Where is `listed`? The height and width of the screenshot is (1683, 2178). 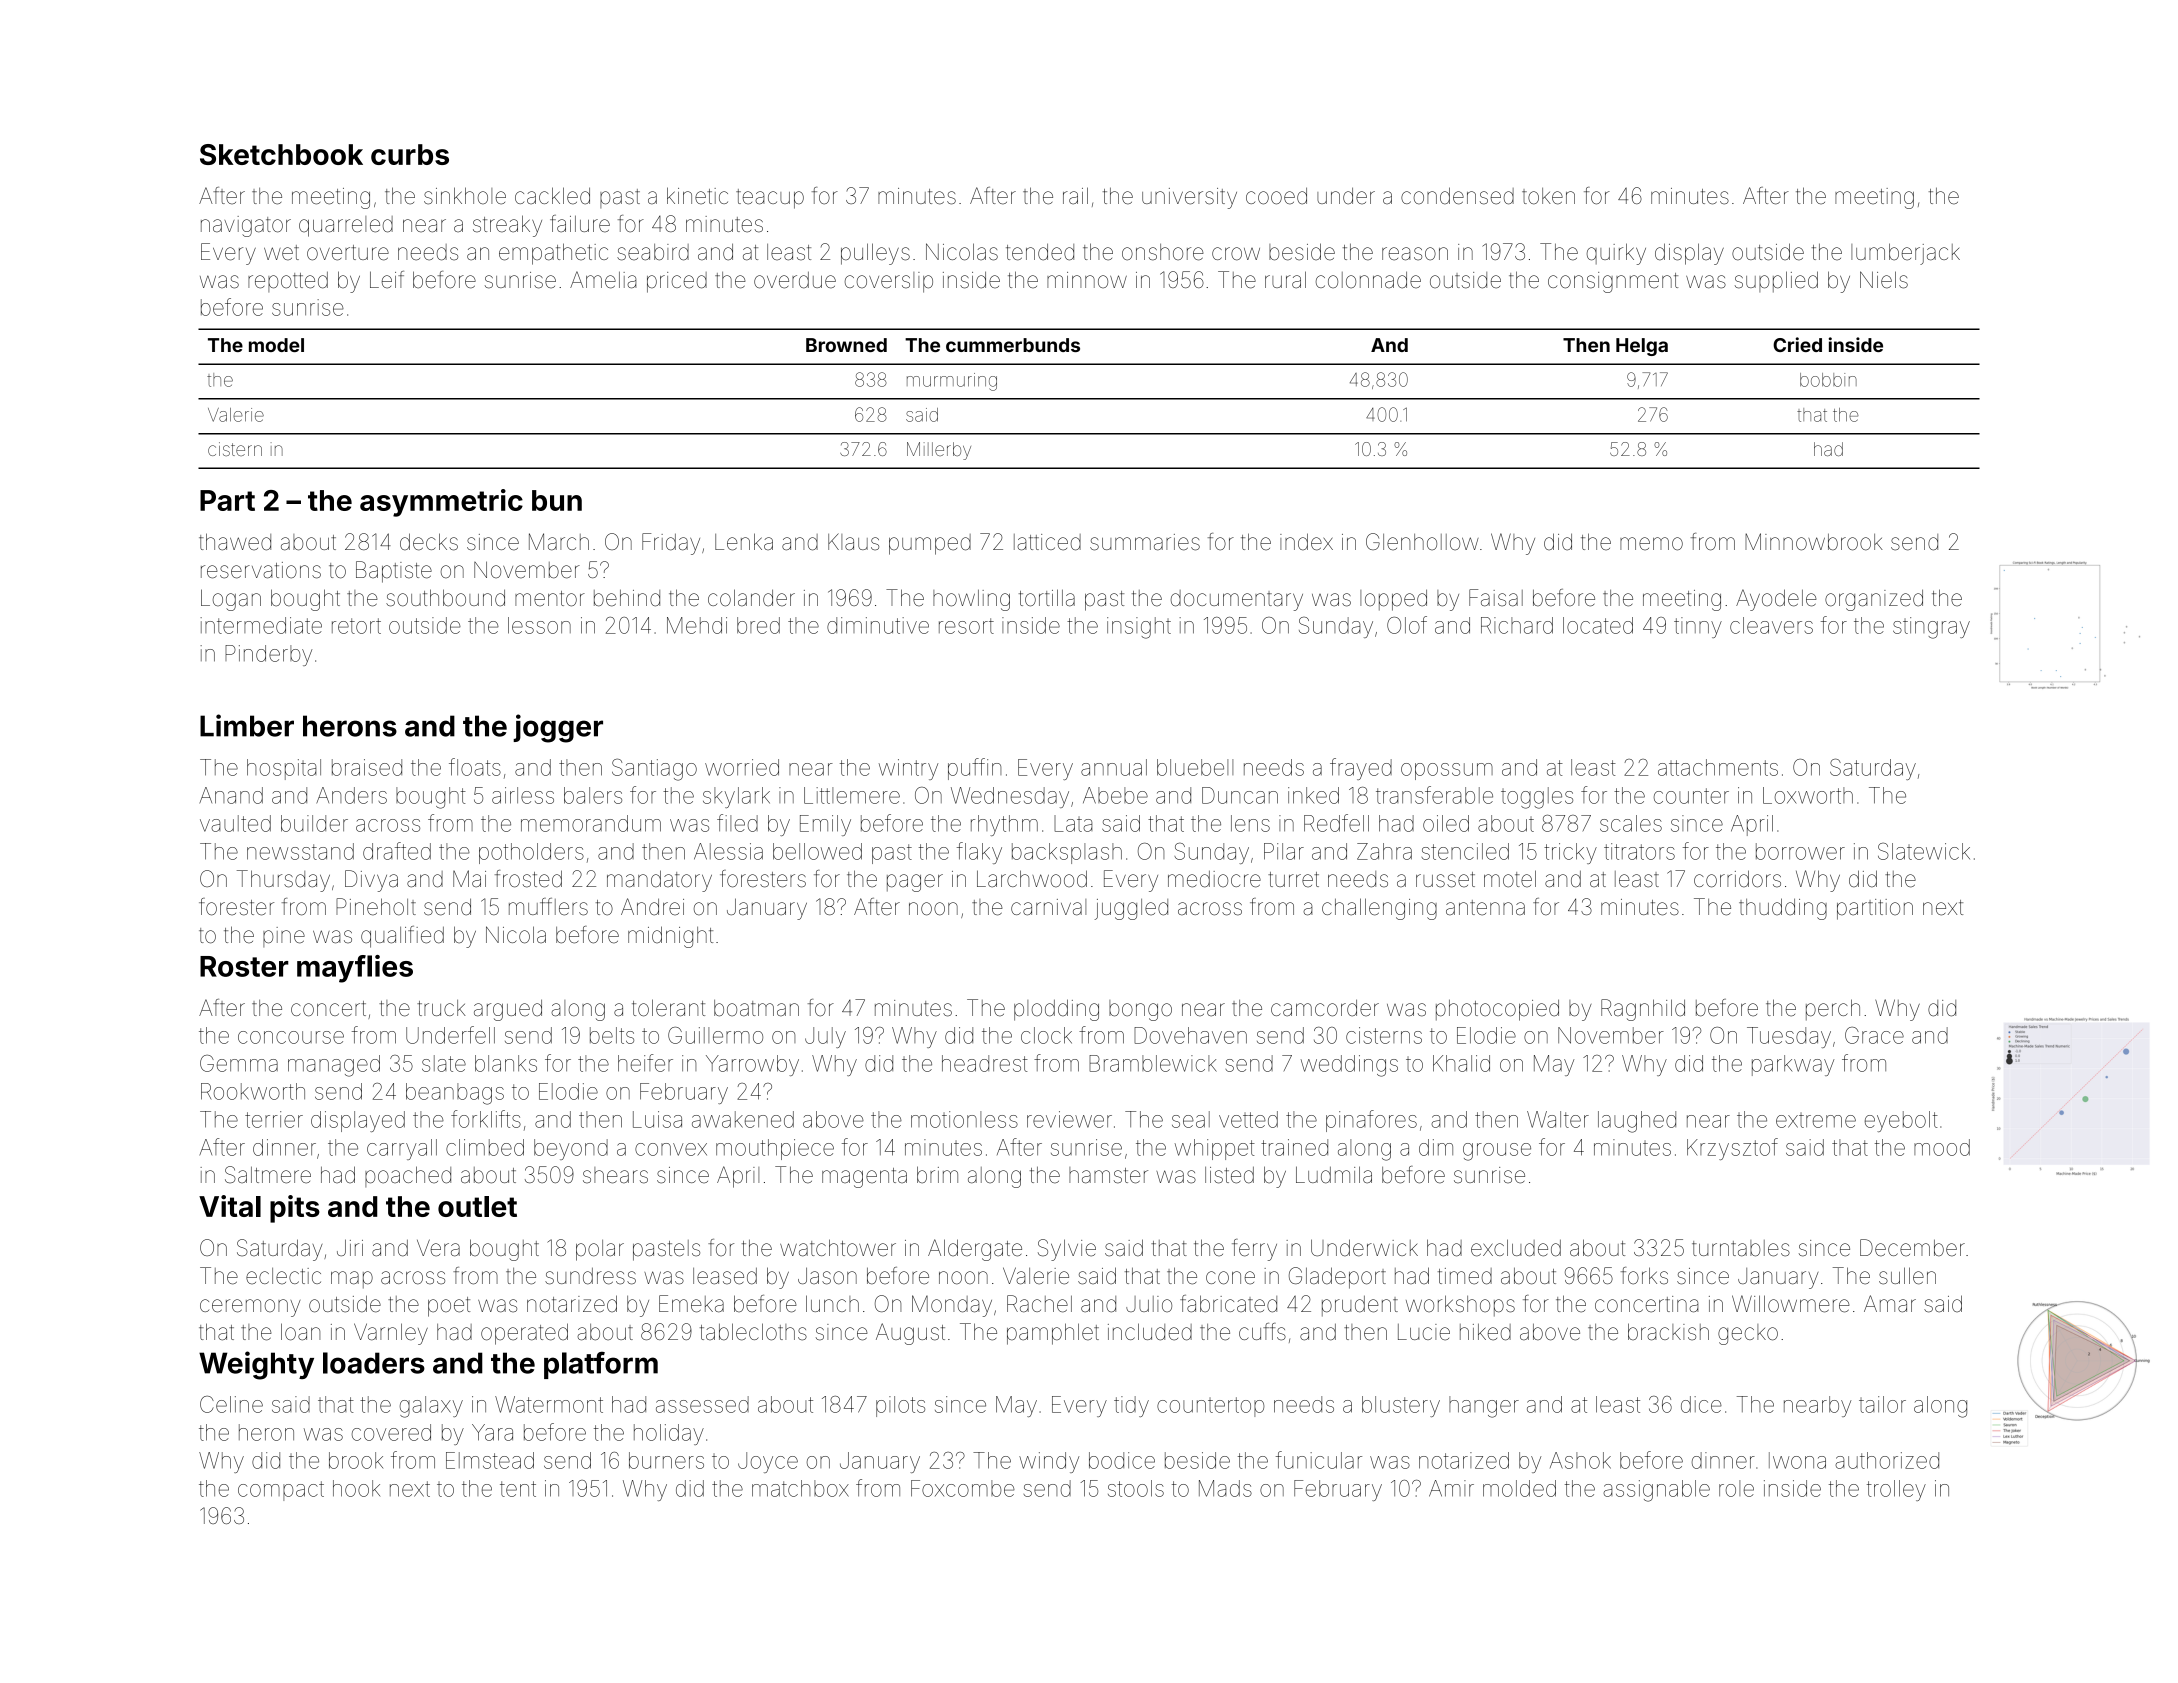 listed is located at coordinates (1229, 1175).
